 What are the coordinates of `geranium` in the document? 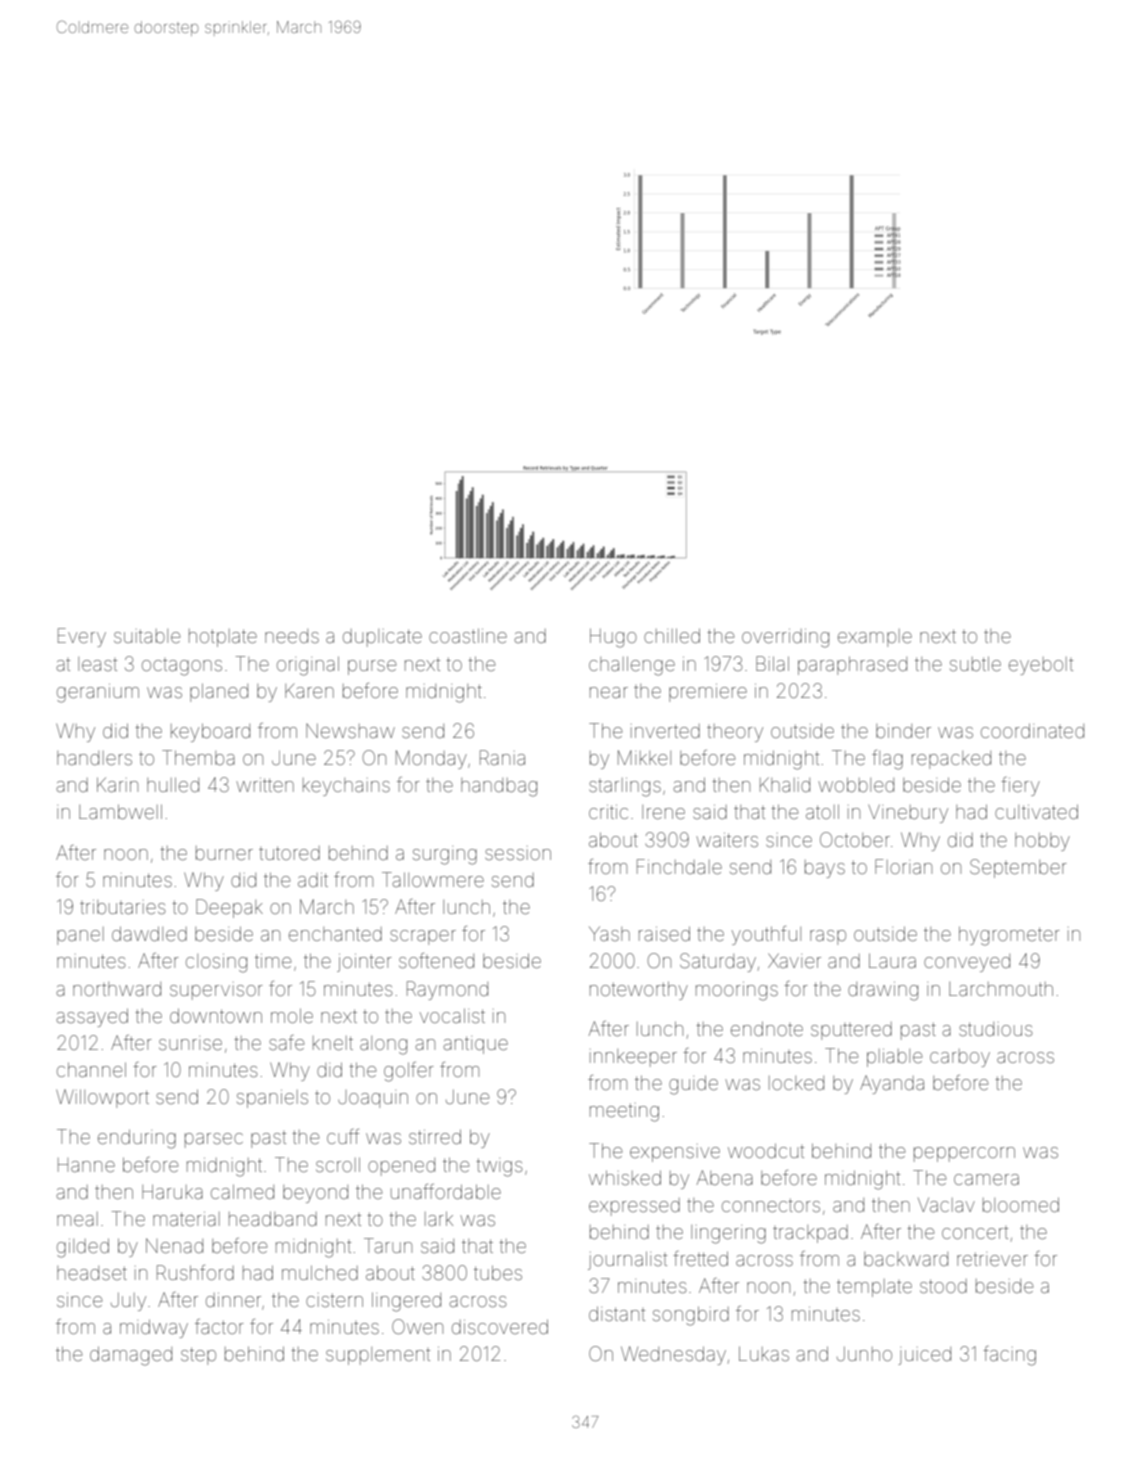 It's located at (98, 693).
